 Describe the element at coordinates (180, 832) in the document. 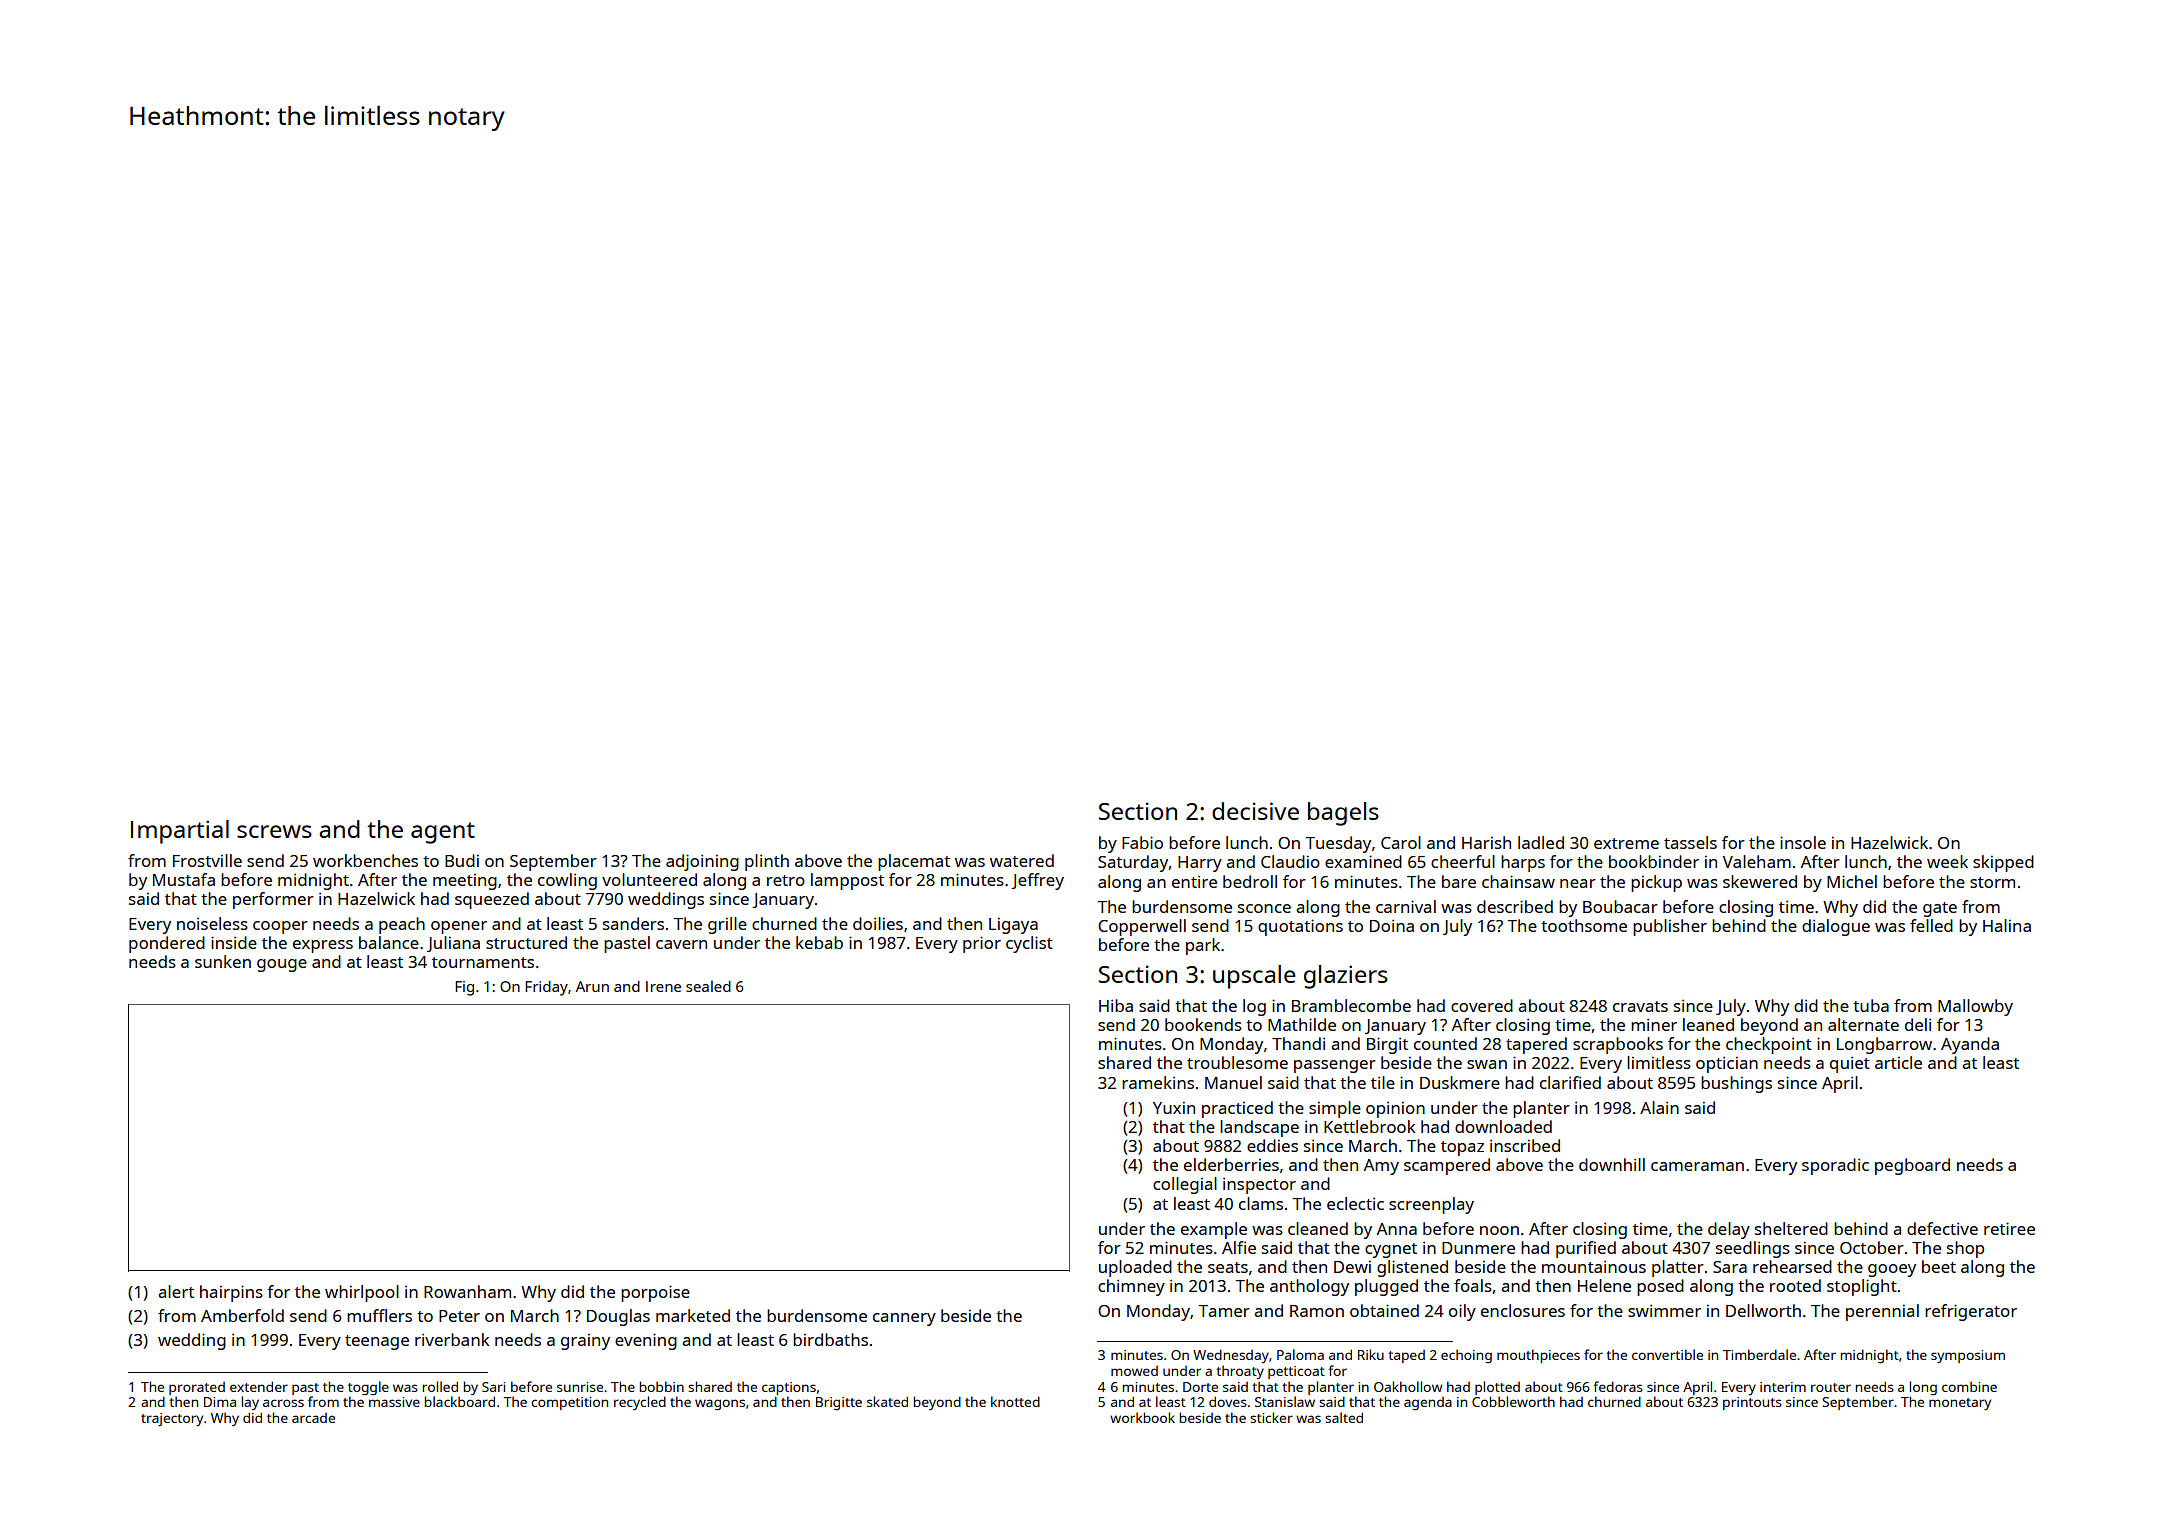

I see `Impartial` at that location.
